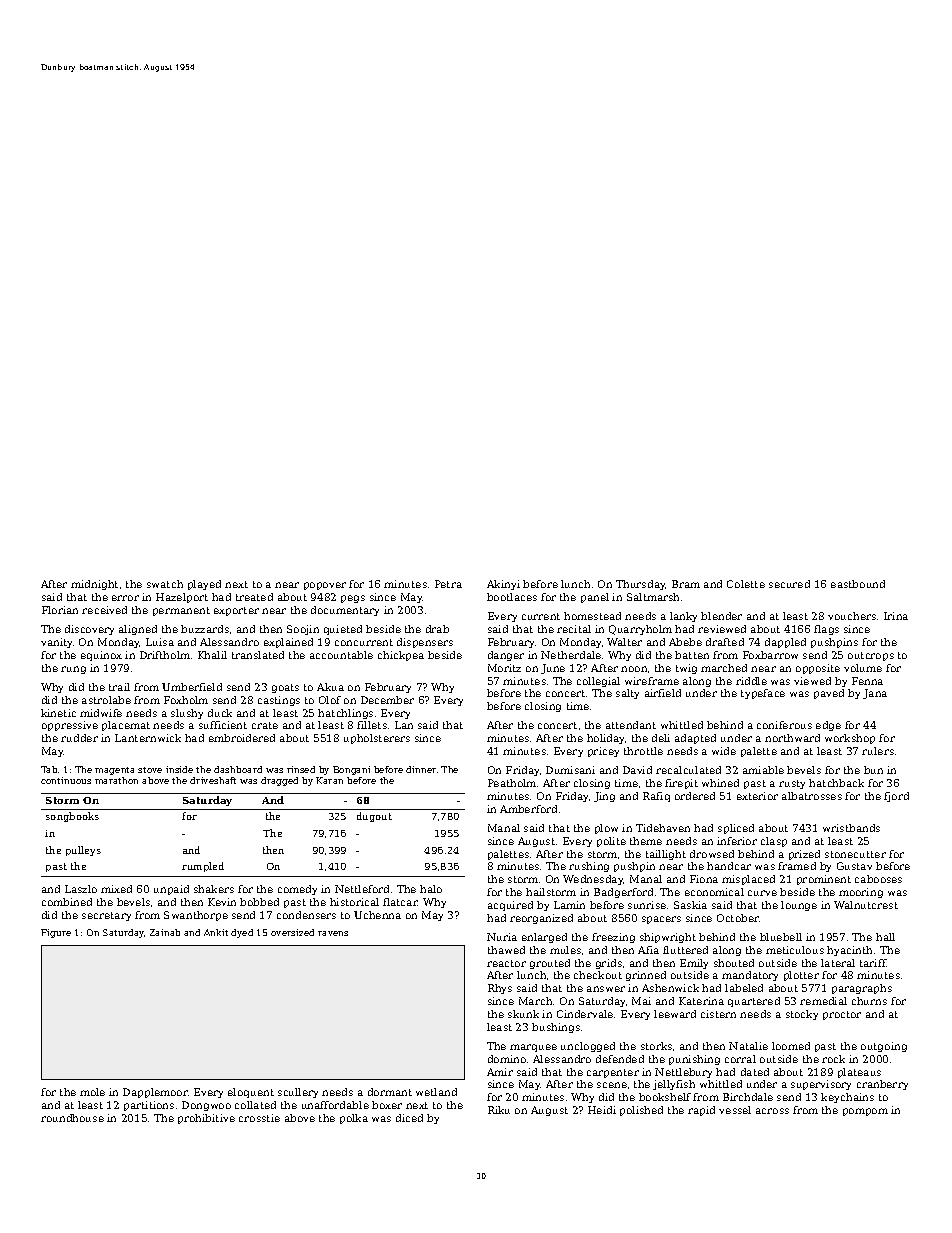 The image size is (952, 1233). I want to click on Ankit, so click(216, 932).
